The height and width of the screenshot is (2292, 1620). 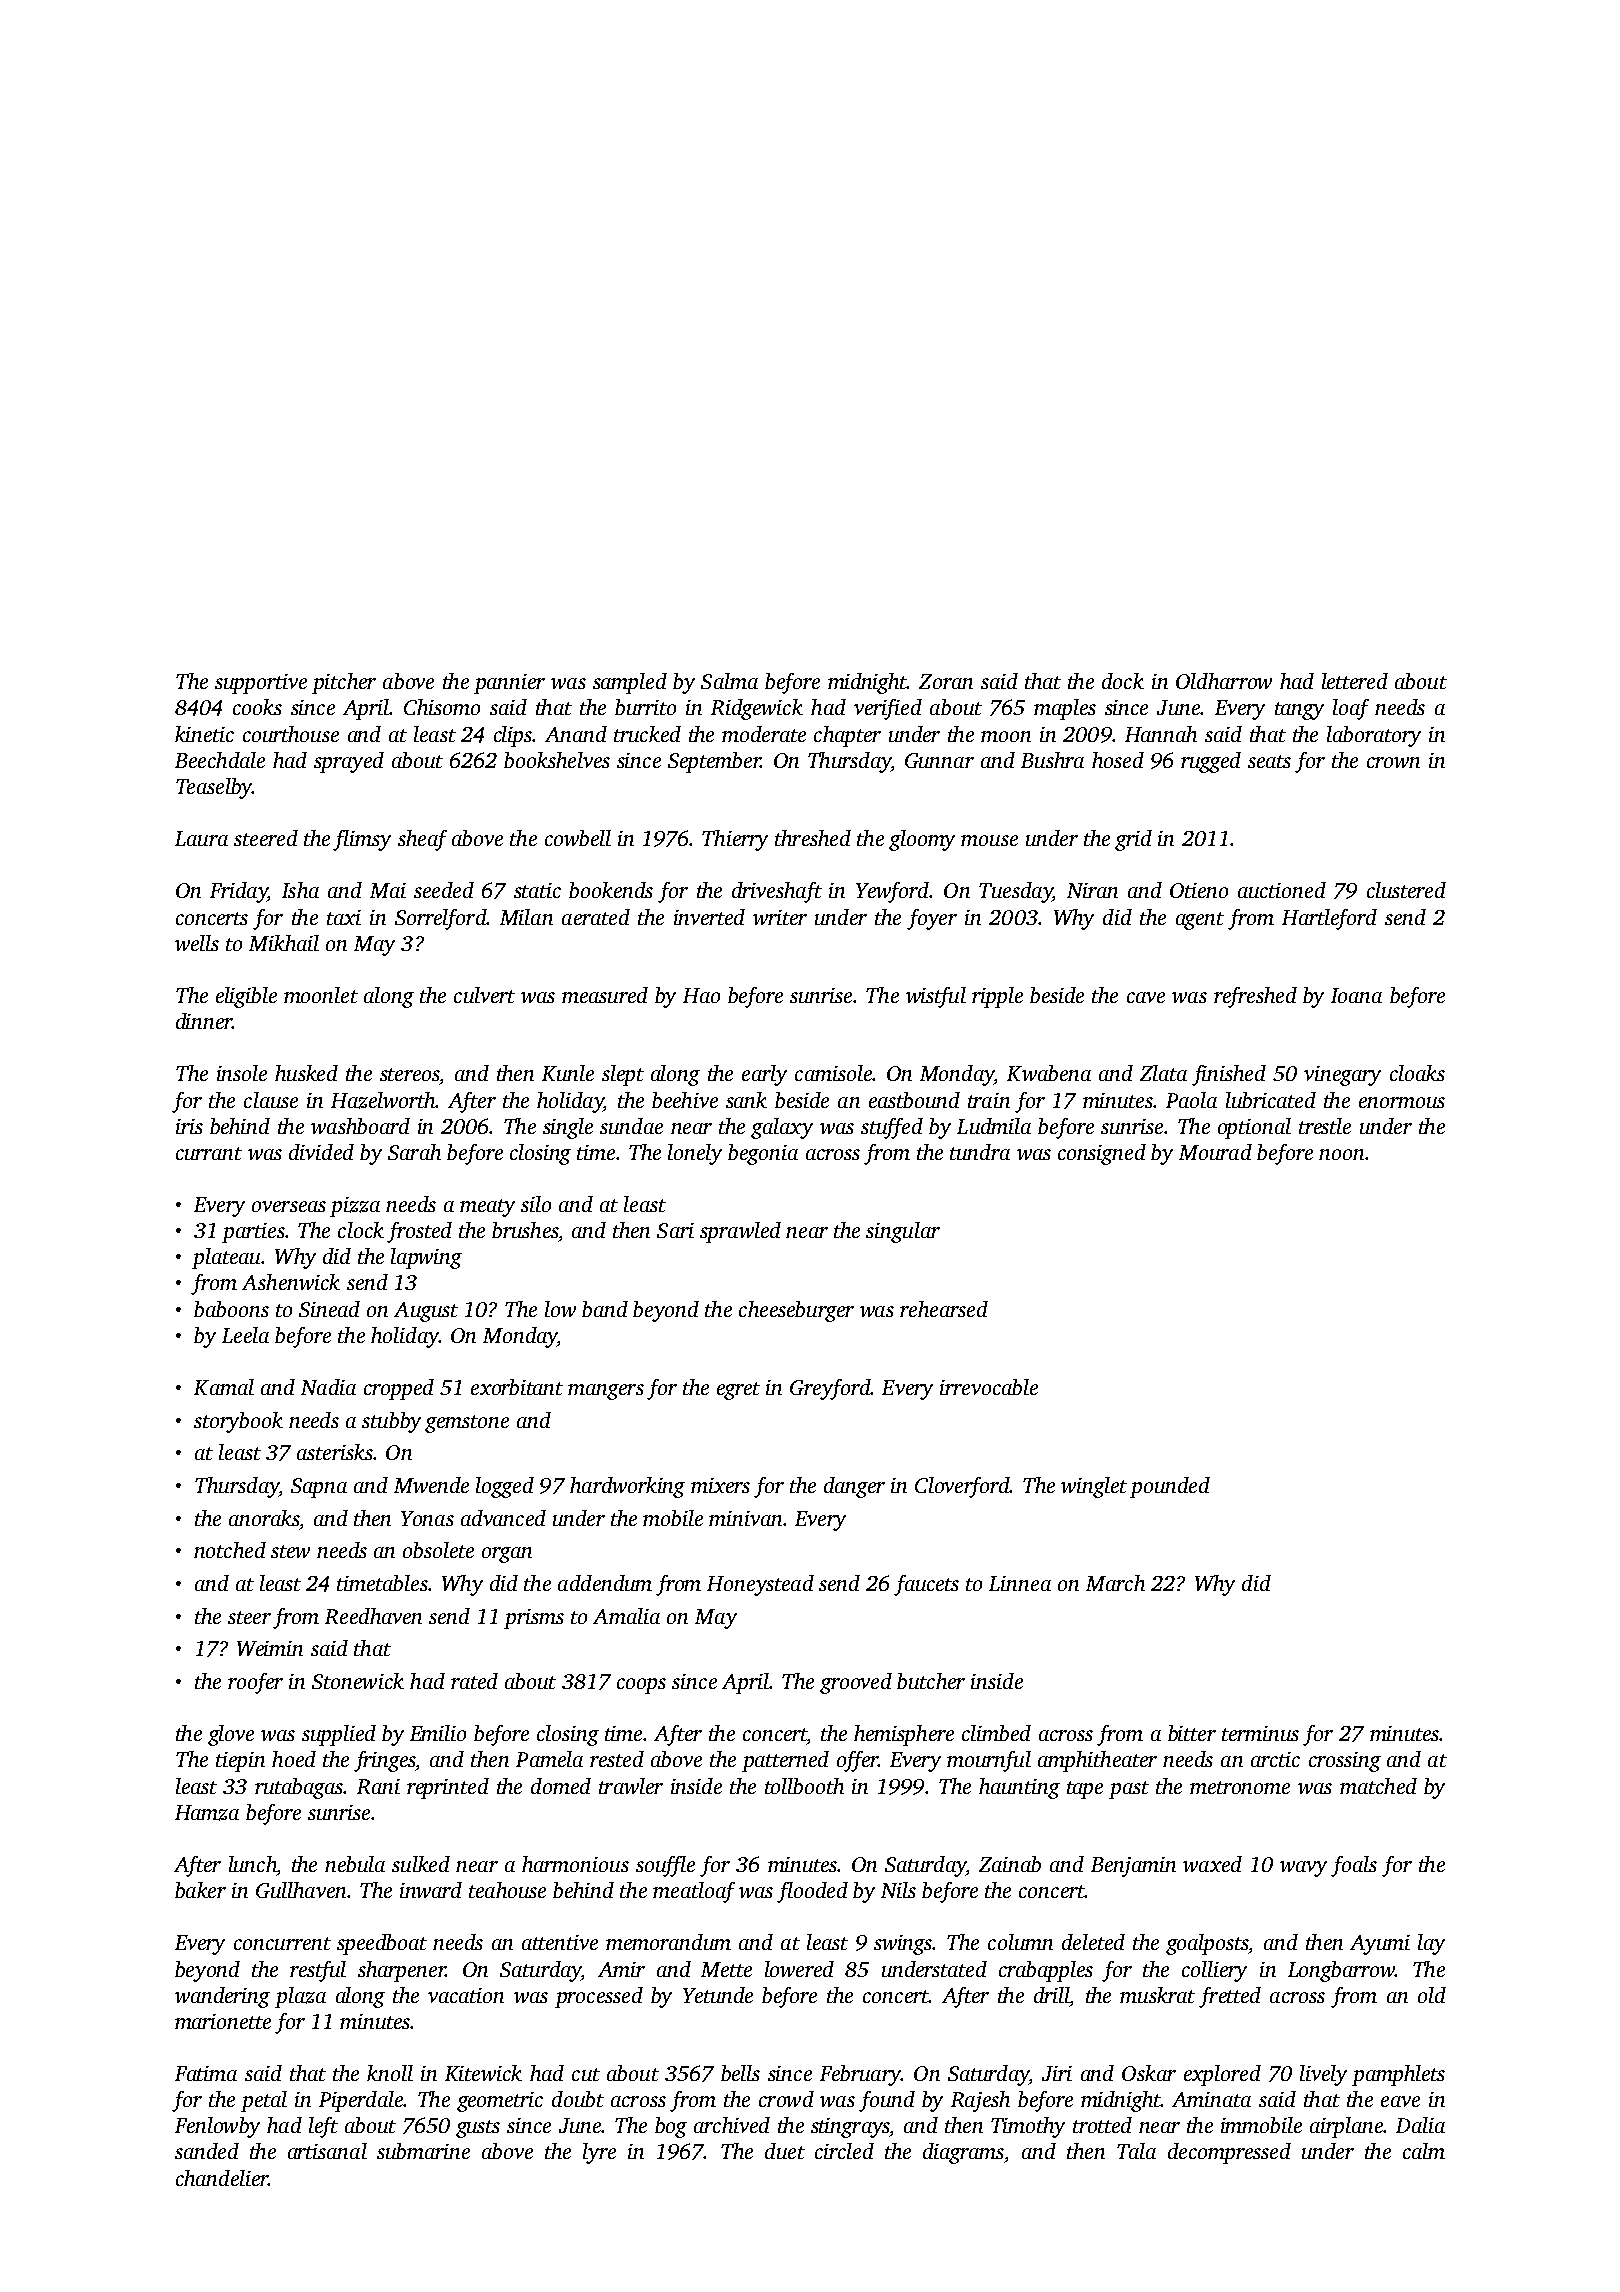 I want to click on dinner, so click(x=204, y=1021).
